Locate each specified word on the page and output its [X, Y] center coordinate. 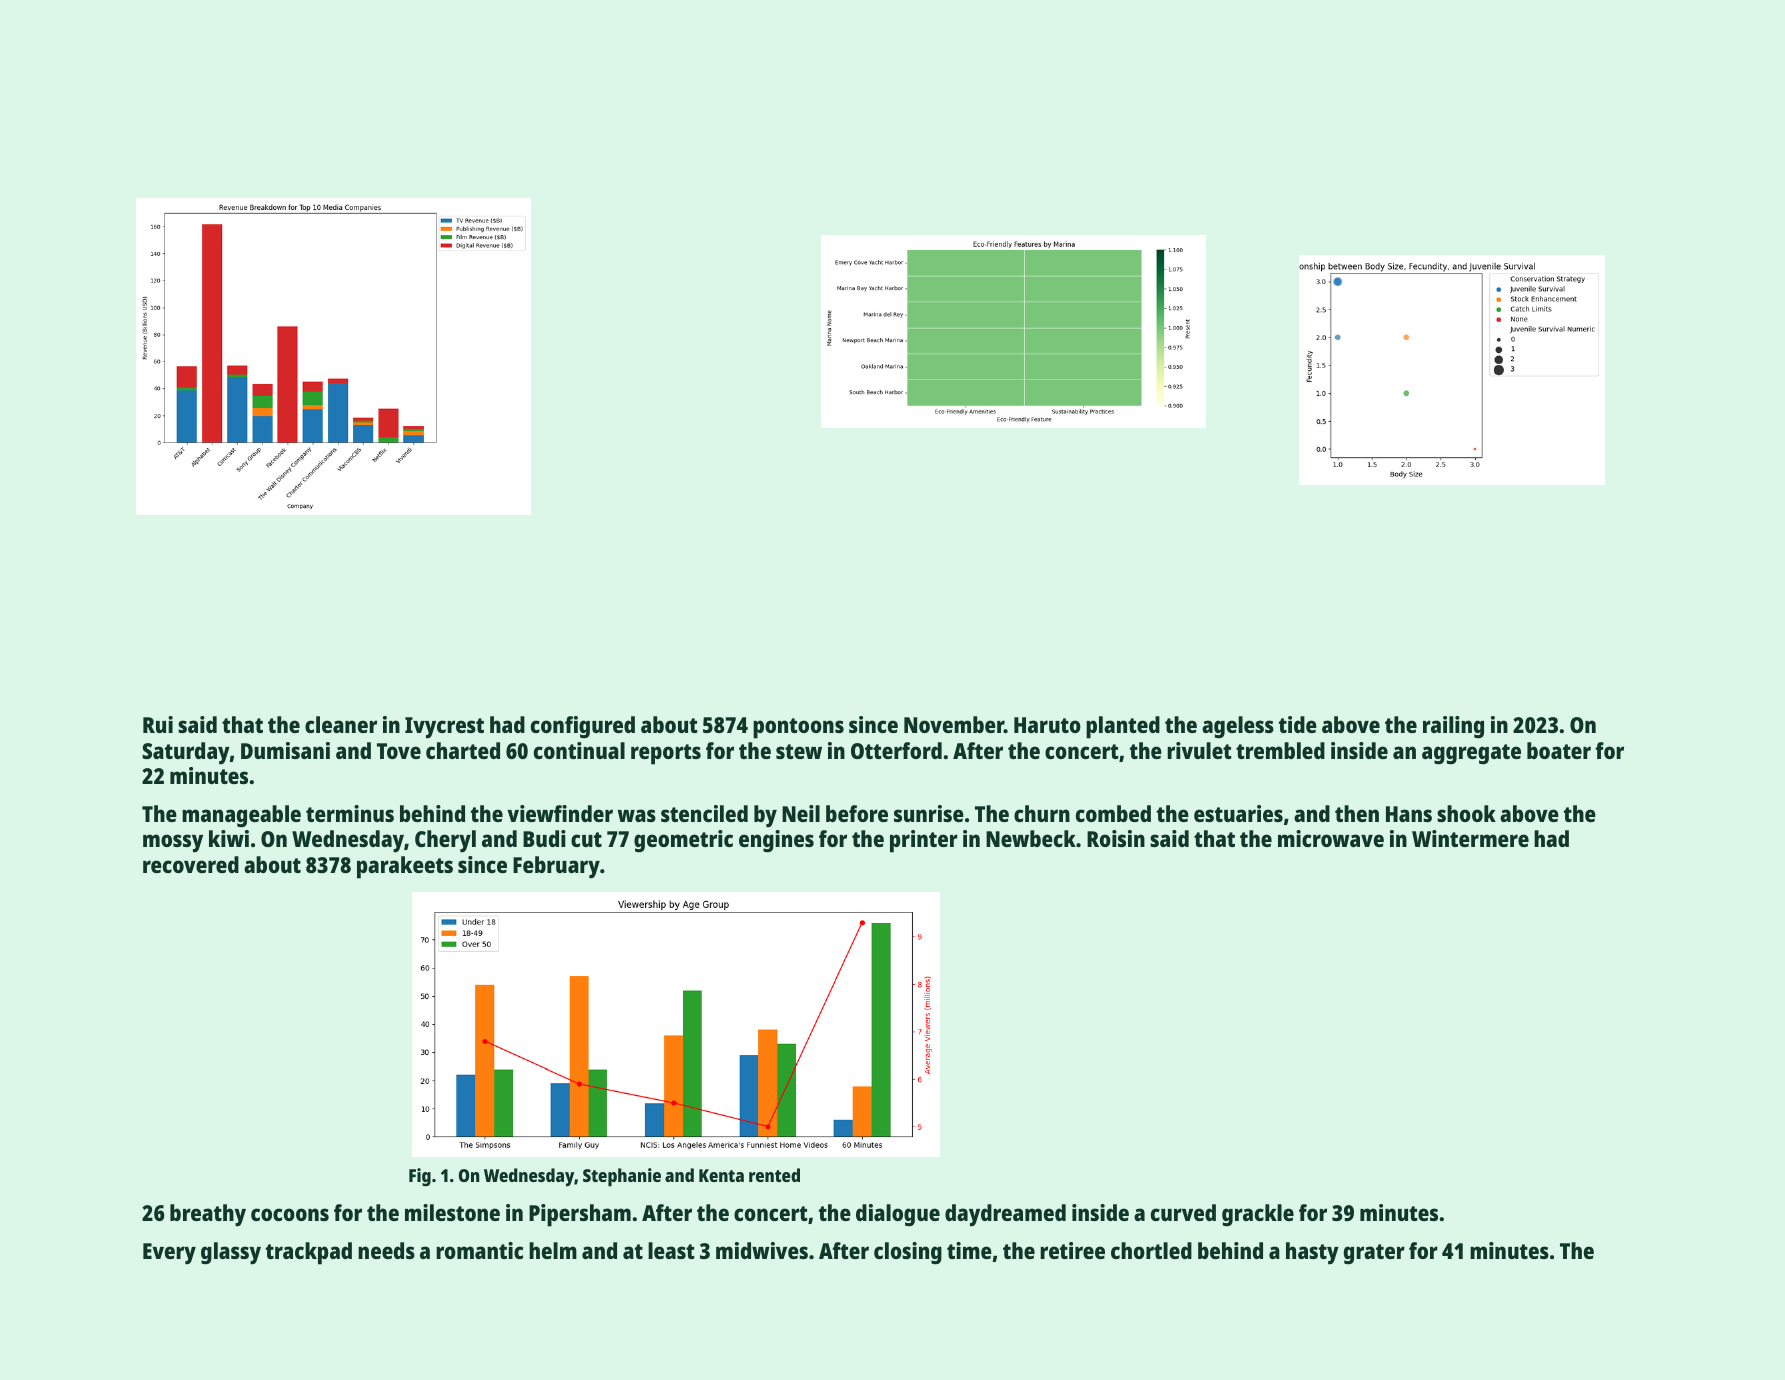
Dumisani [285, 750]
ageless [1238, 727]
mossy [173, 843]
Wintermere [1470, 838]
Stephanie [622, 1177]
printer [924, 841]
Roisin [1116, 838]
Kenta [721, 1175]
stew [799, 751]
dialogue [898, 1215]
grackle [1258, 1215]
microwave [1331, 838]
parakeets [405, 867]
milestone [452, 1212]
